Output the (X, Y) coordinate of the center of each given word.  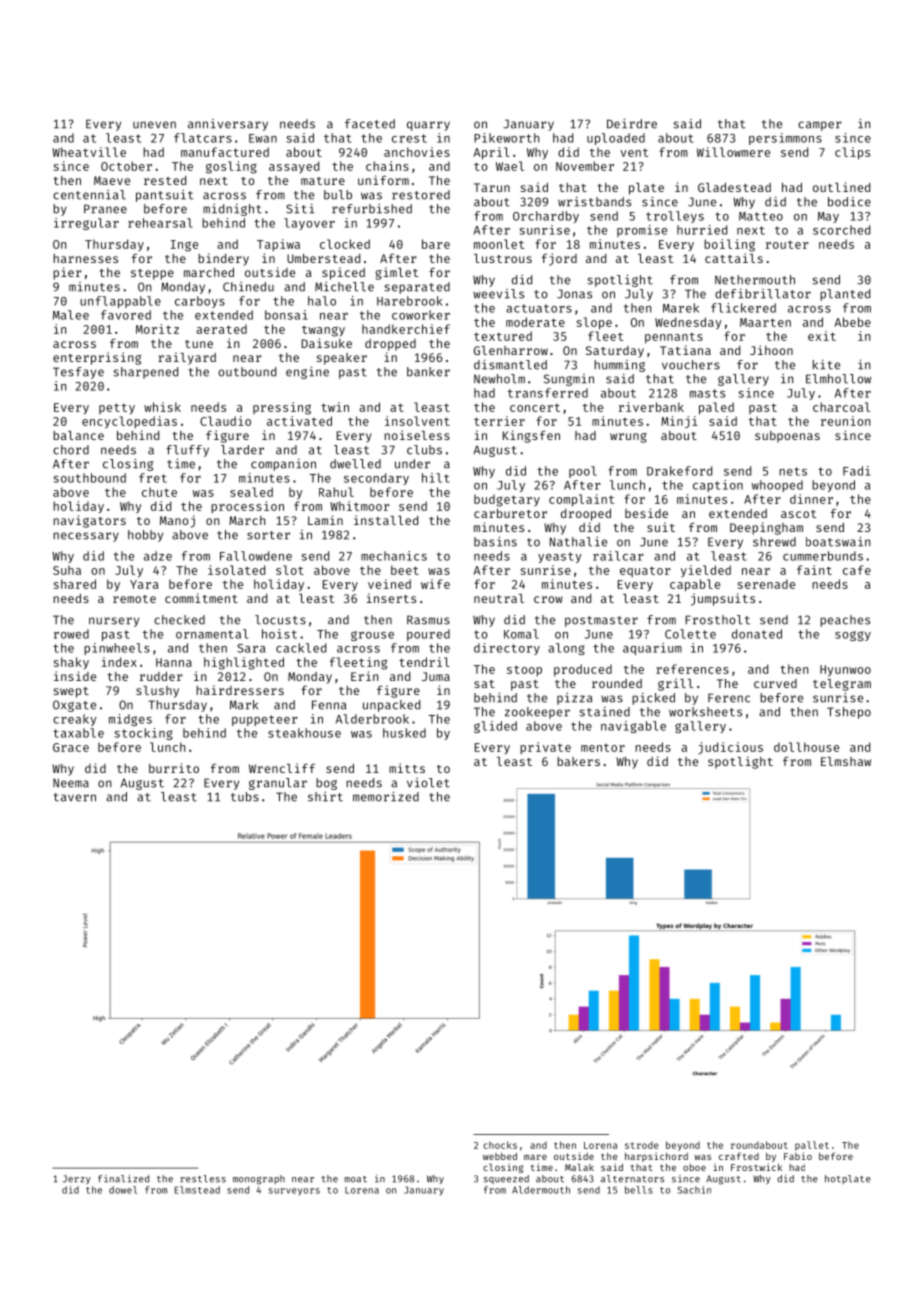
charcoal (841, 407)
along (566, 649)
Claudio (225, 421)
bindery (223, 259)
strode (642, 1145)
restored (421, 195)
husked (404, 733)
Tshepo (849, 713)
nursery (114, 622)
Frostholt (717, 620)
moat (355, 1179)
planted (845, 295)
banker (428, 372)
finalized (123, 1179)
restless (203, 1179)
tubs (245, 797)
